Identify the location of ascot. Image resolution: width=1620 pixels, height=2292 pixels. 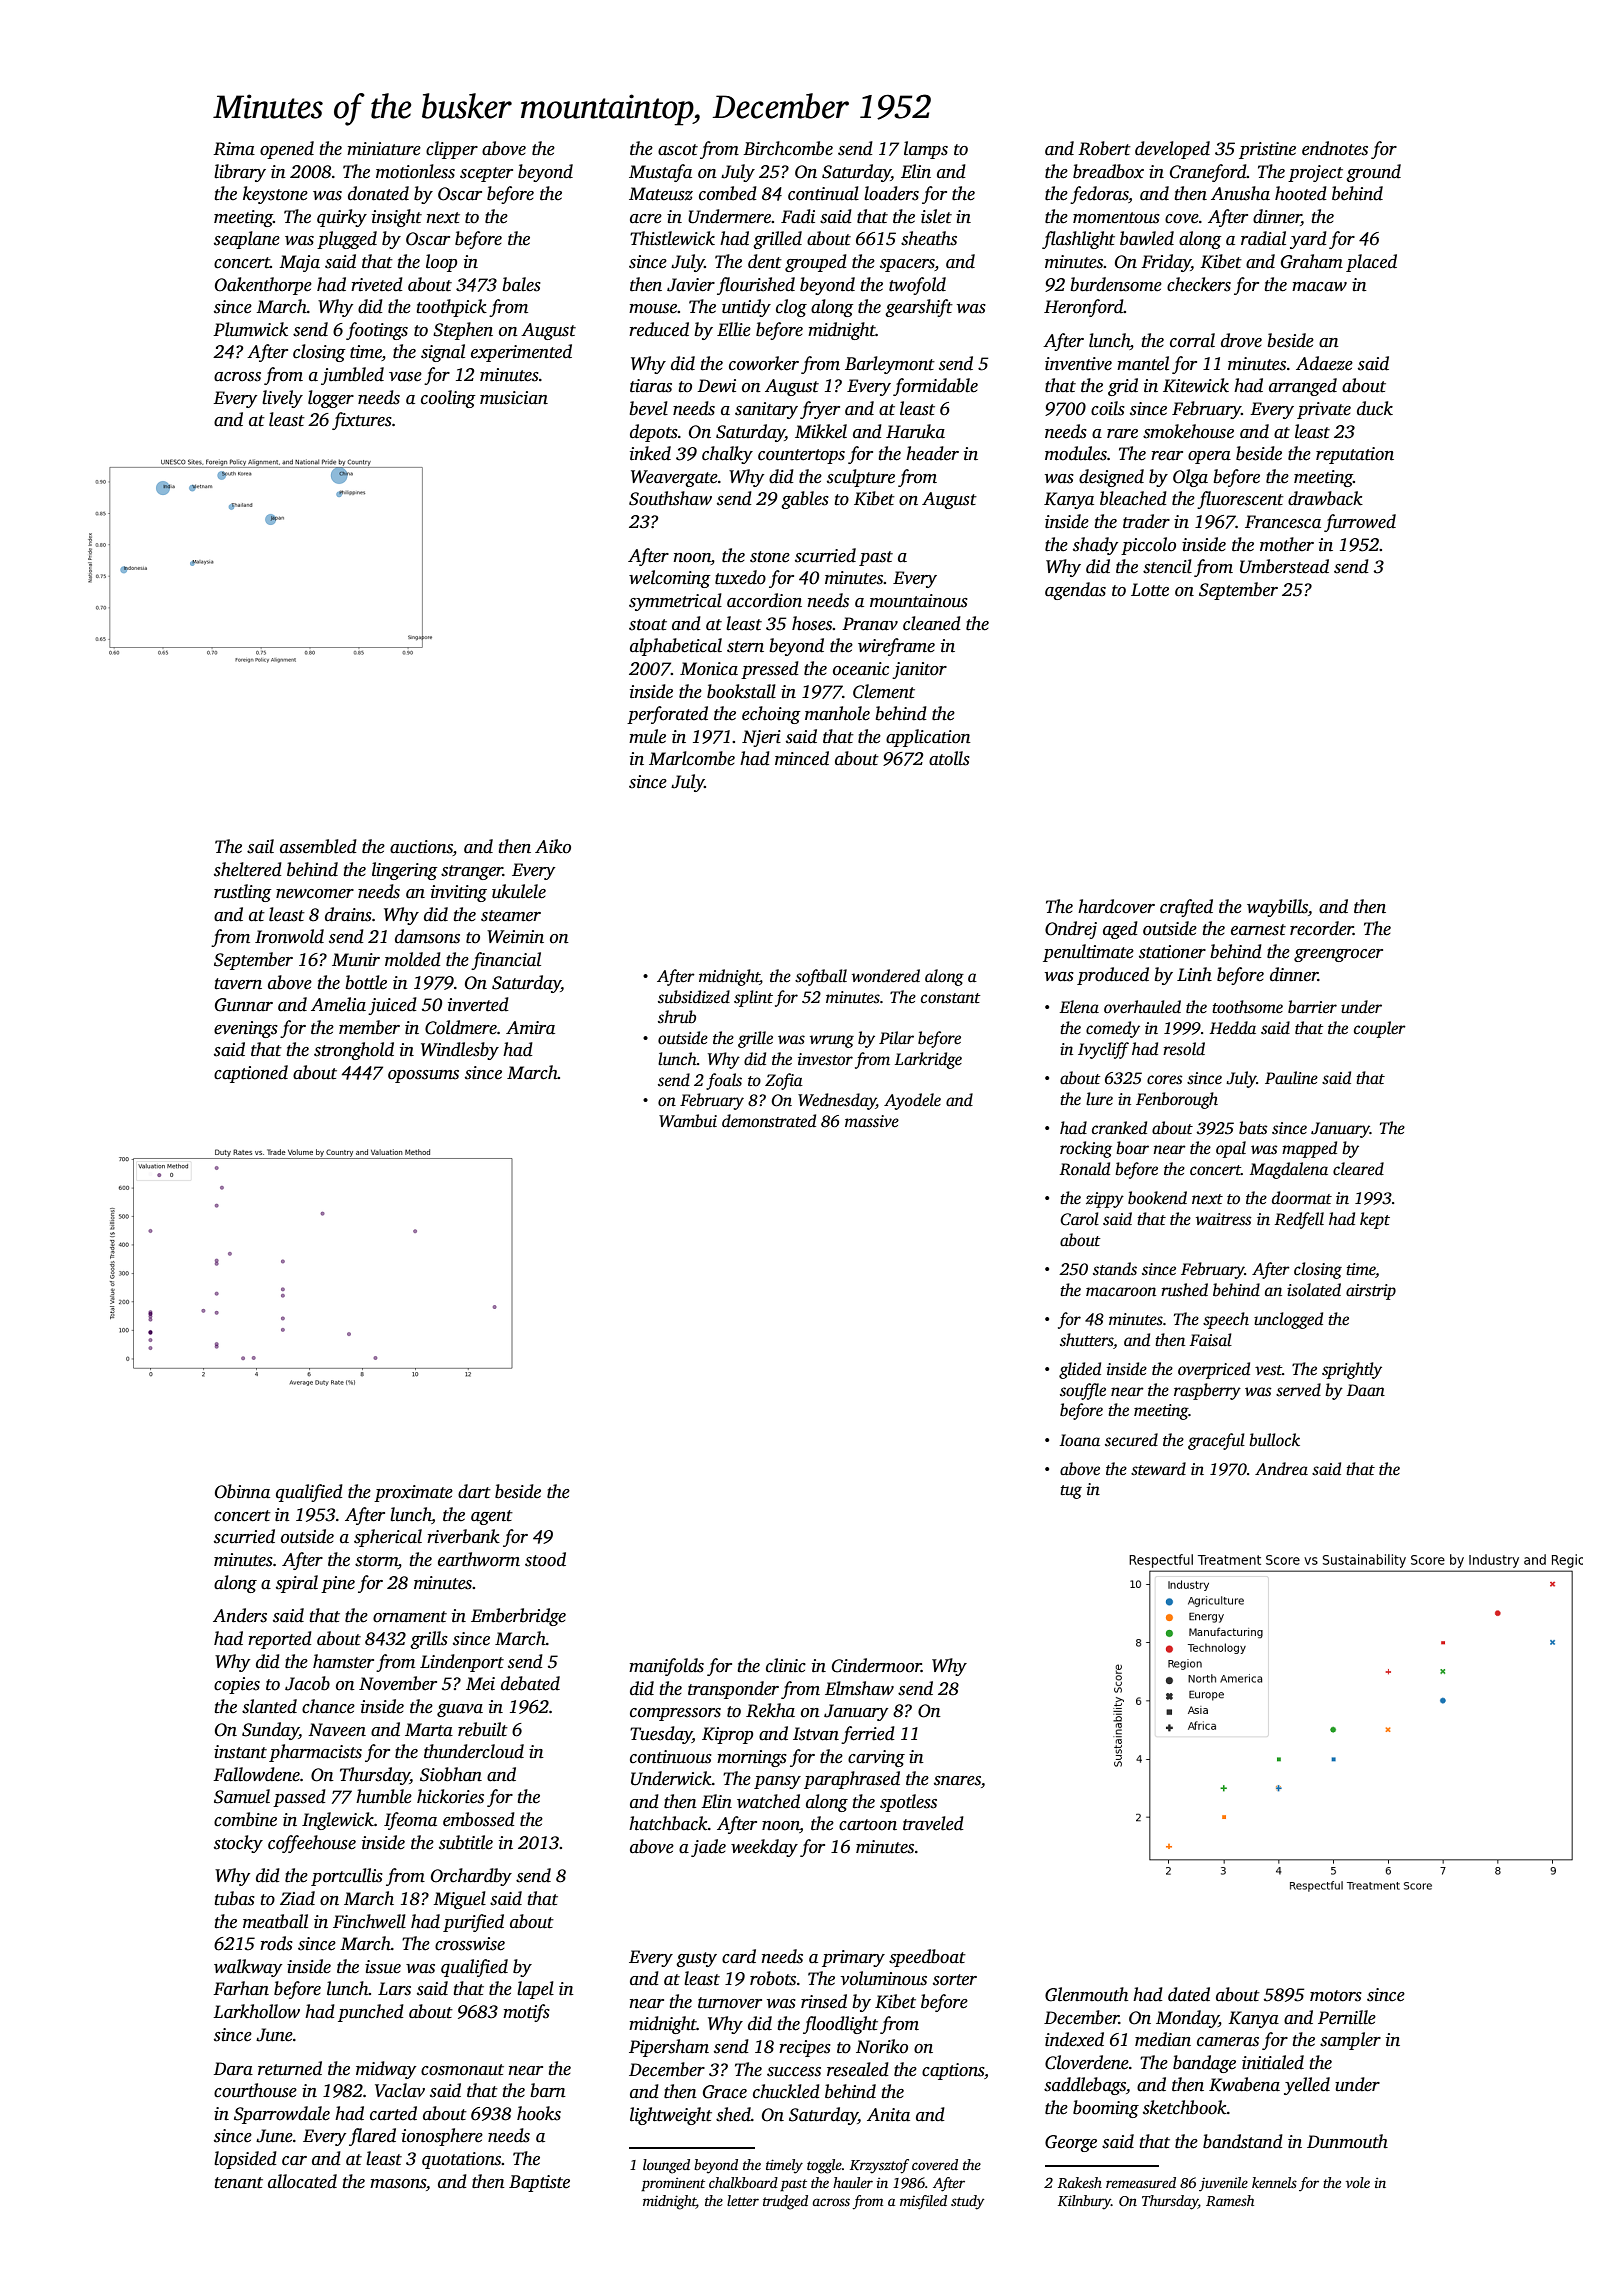
(678, 150).
